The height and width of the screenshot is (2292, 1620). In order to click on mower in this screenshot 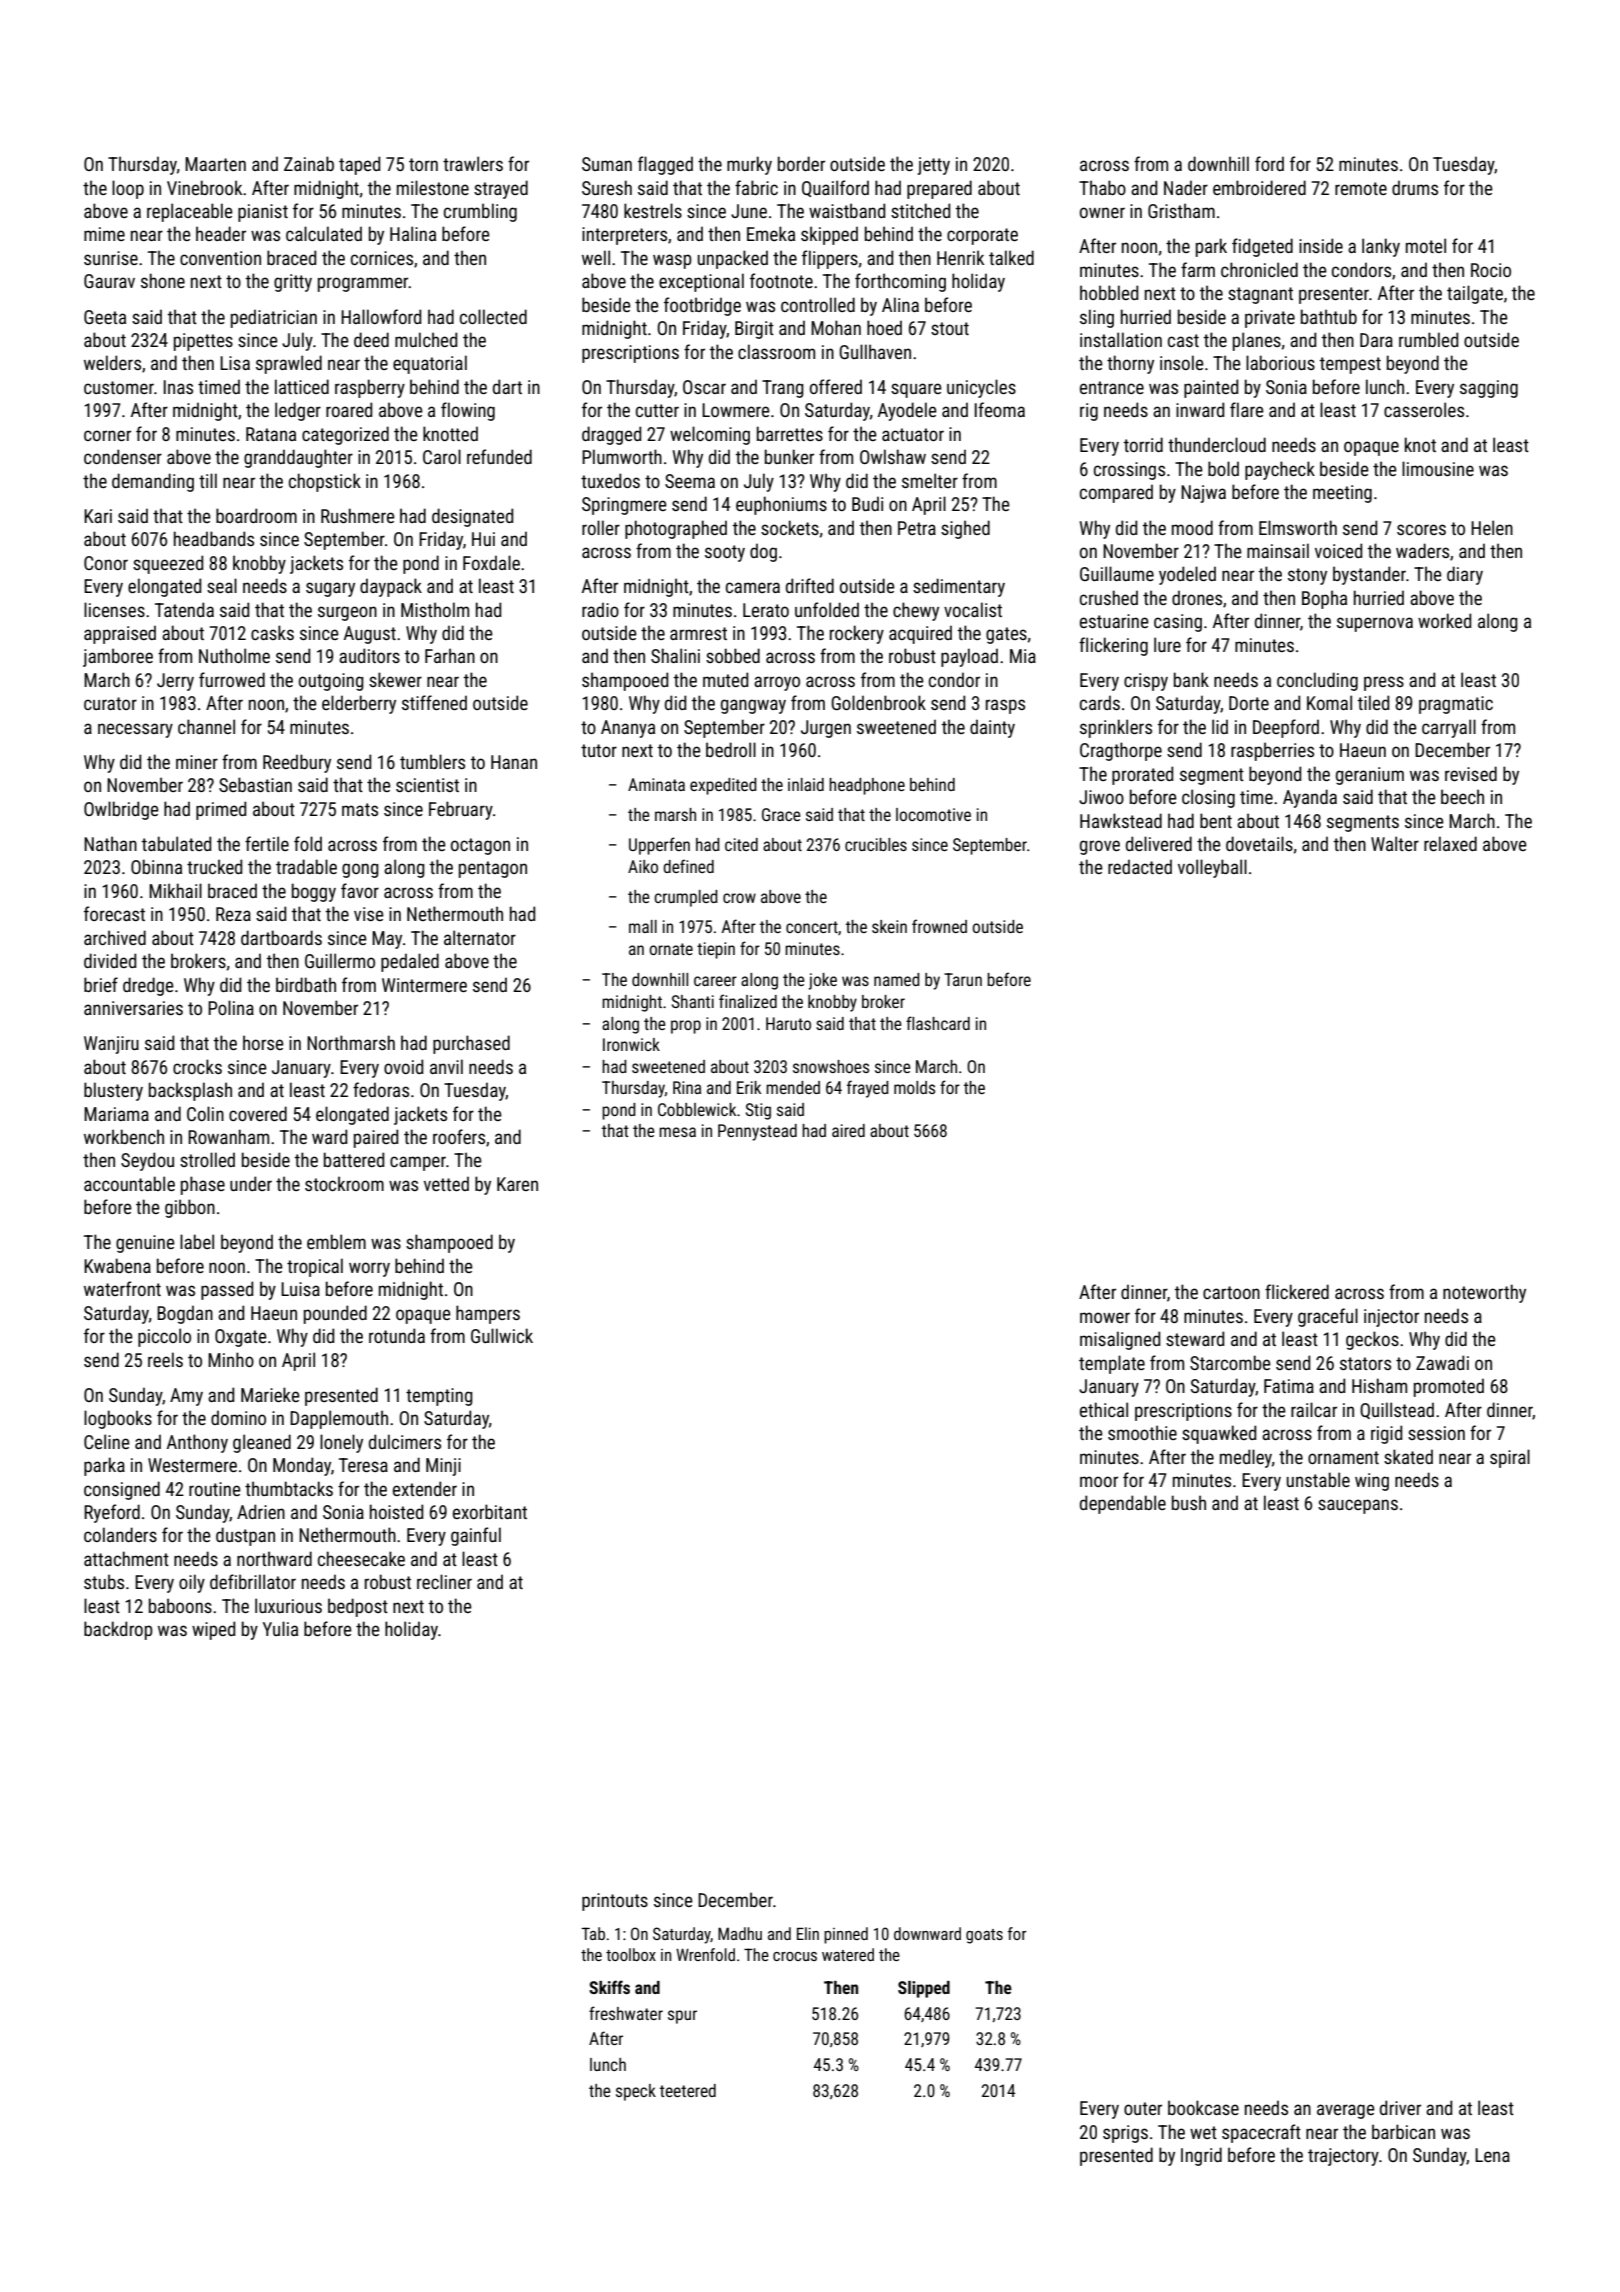, I will do `click(1105, 1317)`.
